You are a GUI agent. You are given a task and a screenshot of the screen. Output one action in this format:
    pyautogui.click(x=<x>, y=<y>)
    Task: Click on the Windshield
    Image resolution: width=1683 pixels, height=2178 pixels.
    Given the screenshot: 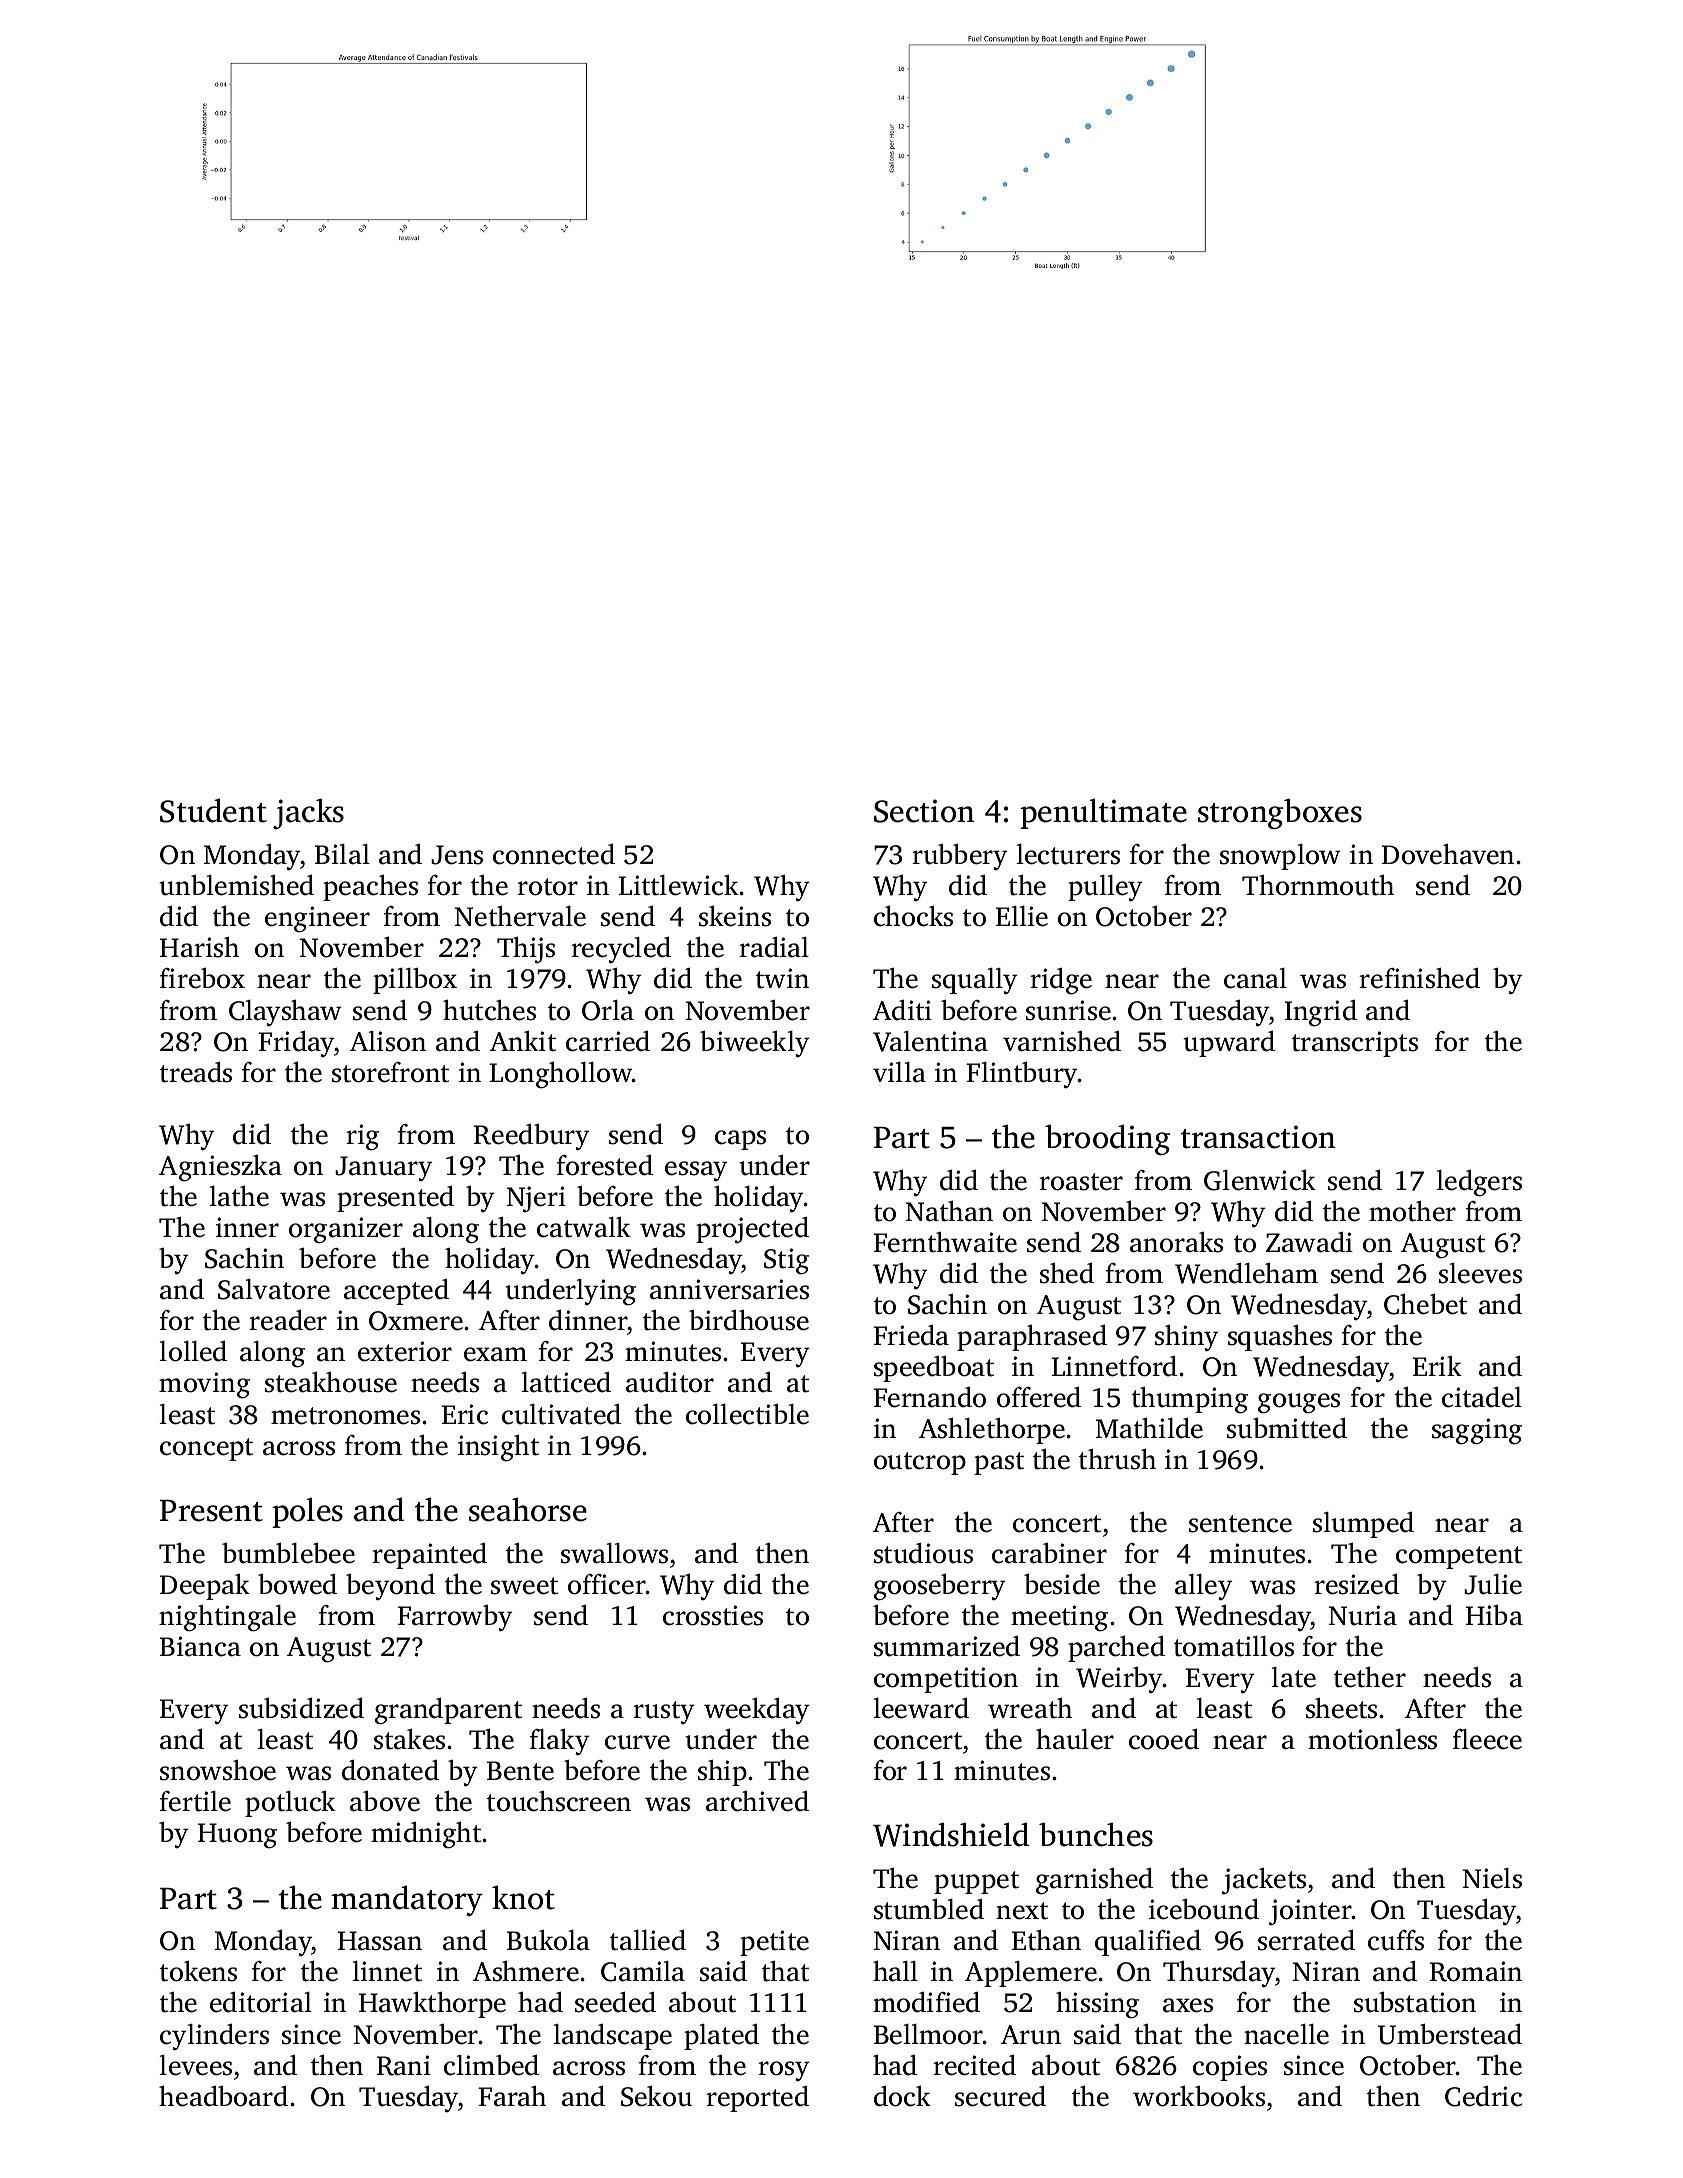 What is the action you would take?
    pyautogui.click(x=951, y=1834)
